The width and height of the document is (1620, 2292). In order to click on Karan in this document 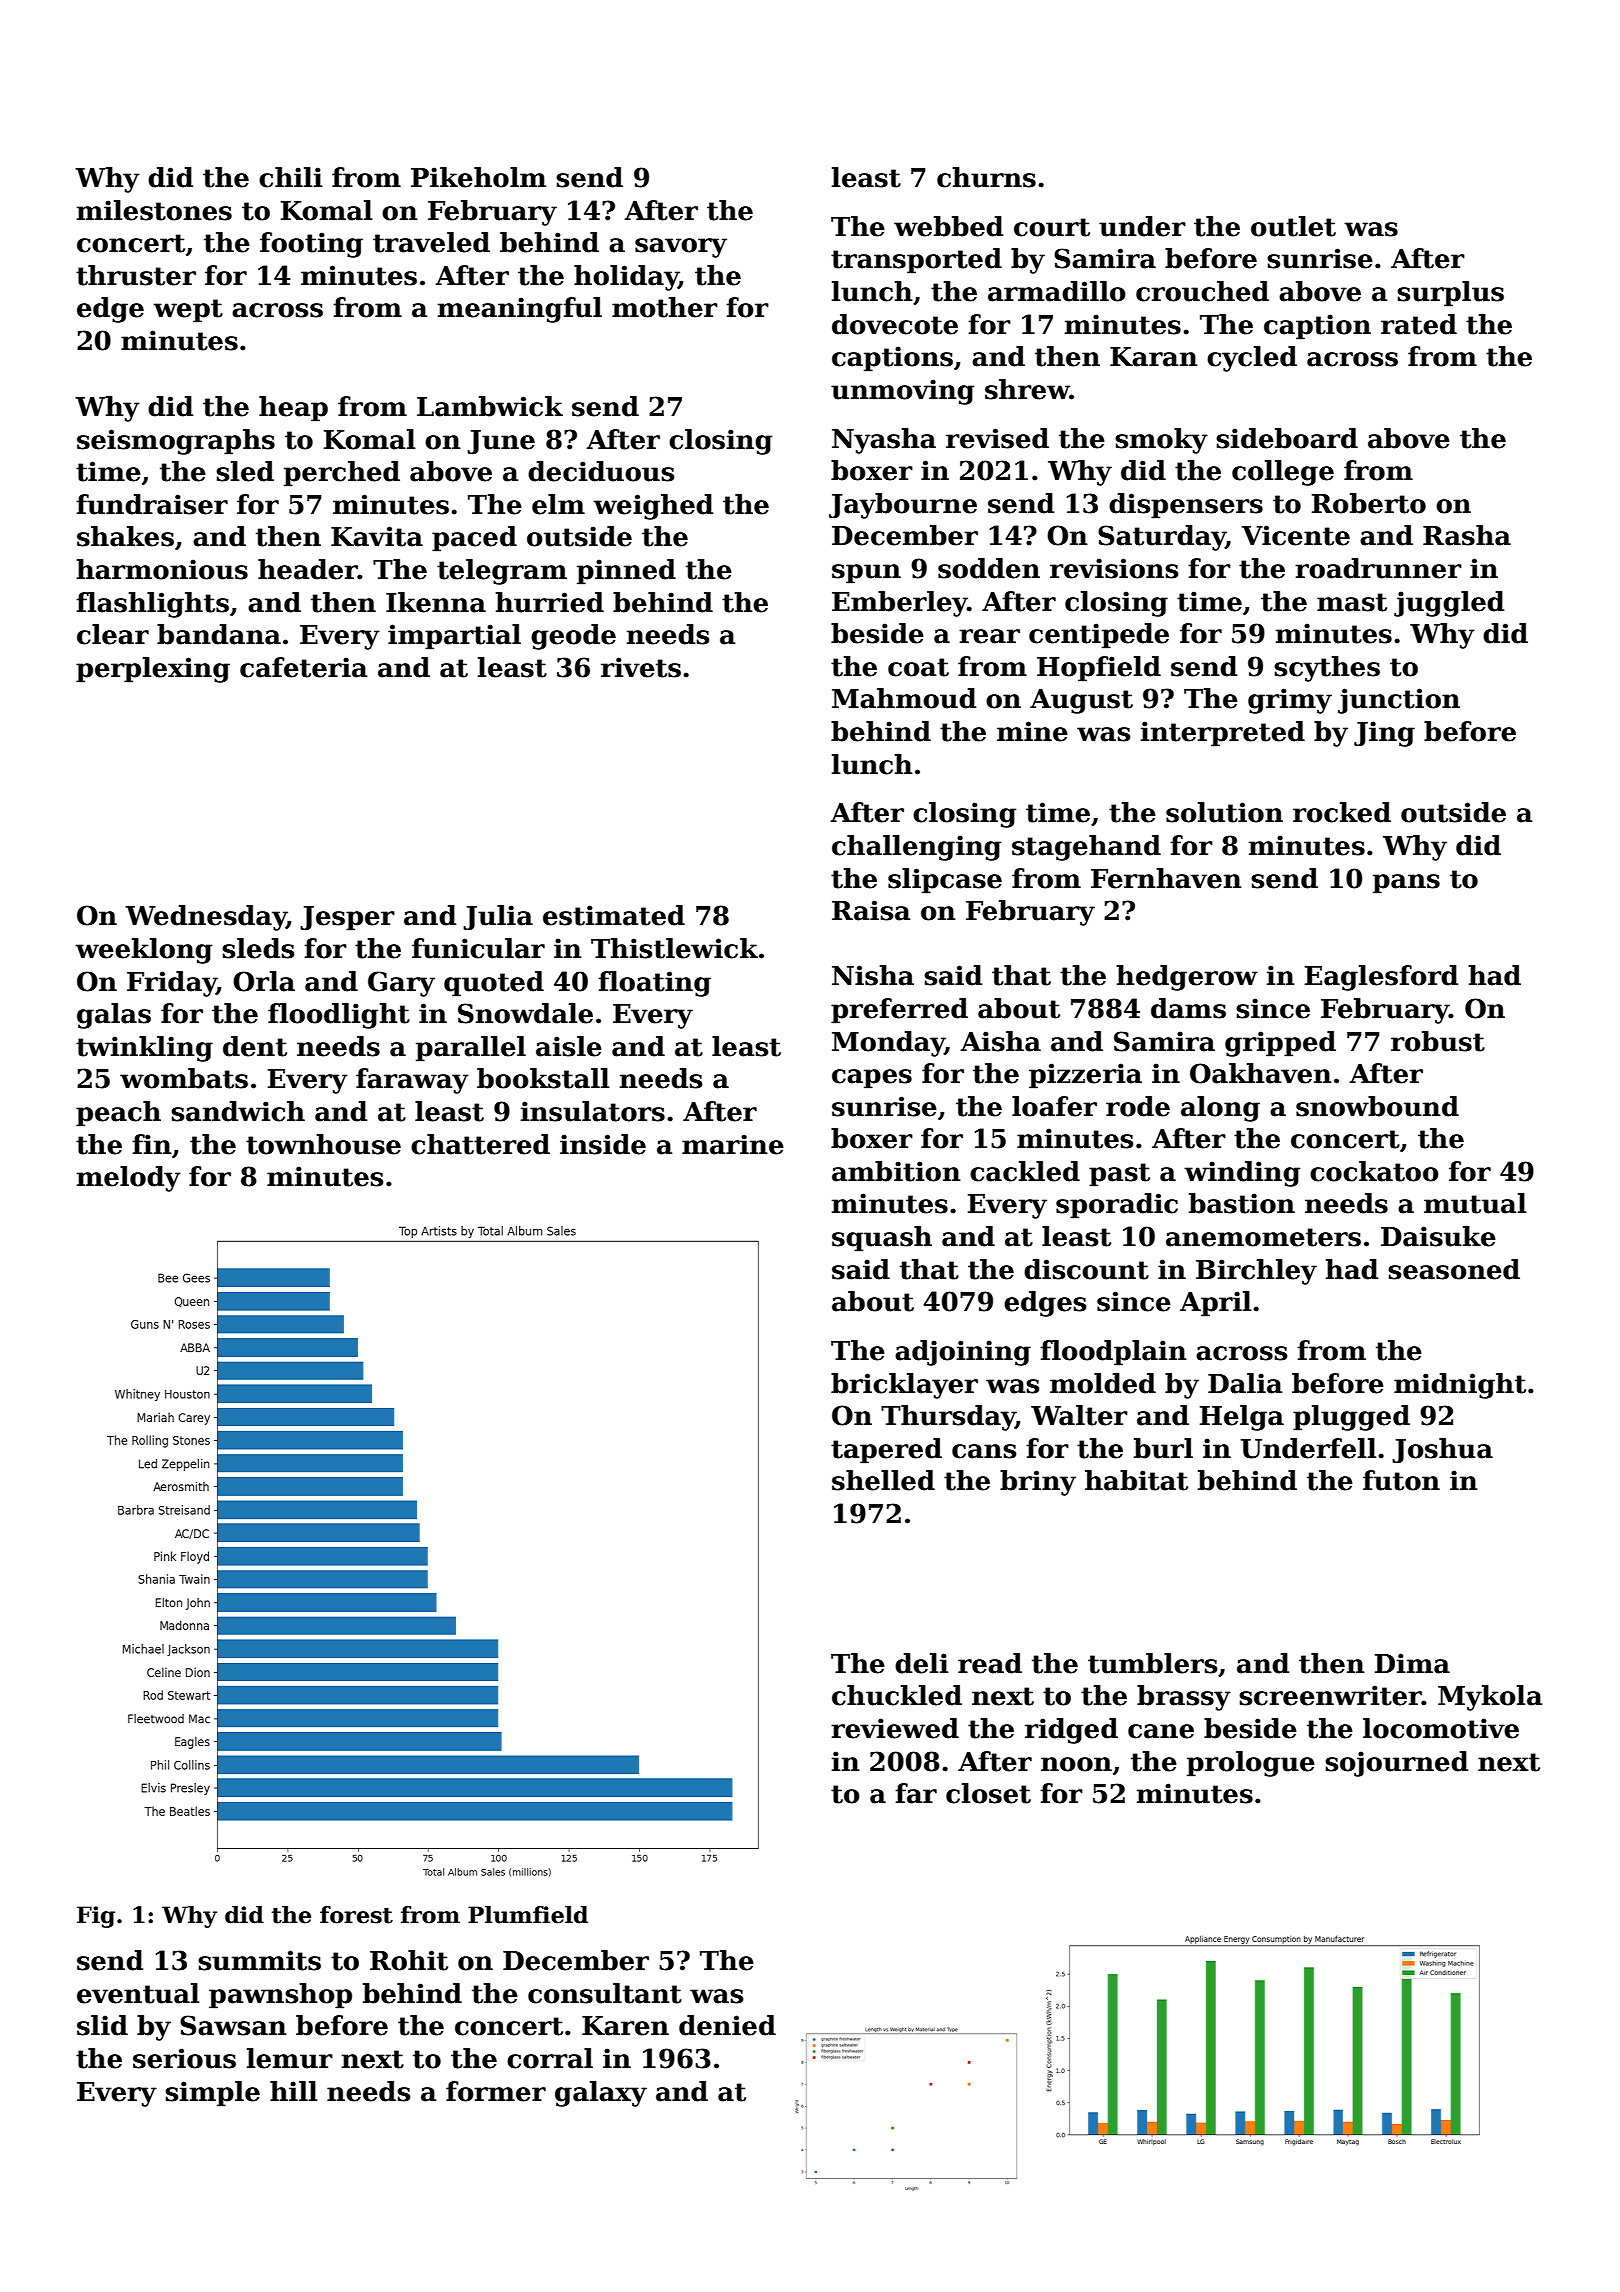, I will do `click(1154, 357)`.
